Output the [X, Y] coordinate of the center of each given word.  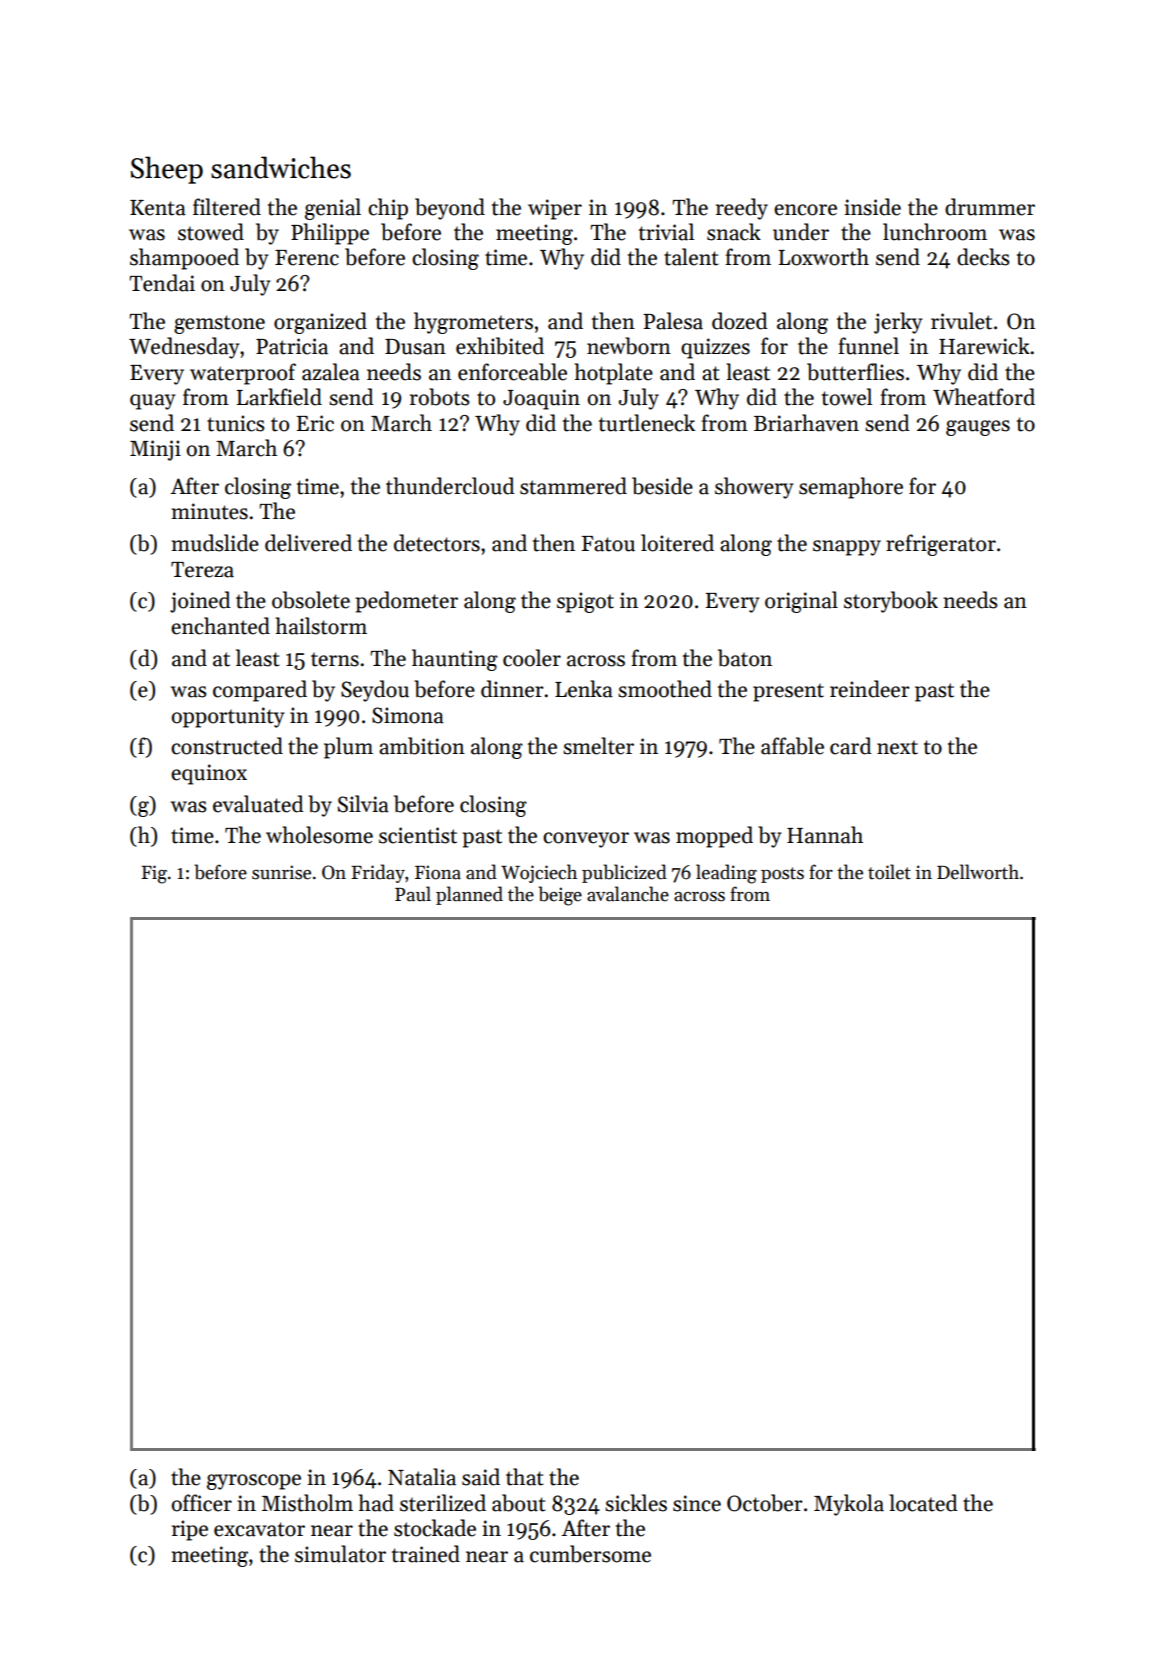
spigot [585, 602]
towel [847, 397]
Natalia [422, 1477]
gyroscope [254, 1482]
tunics [236, 423]
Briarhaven [806, 423]
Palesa [673, 321]
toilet [889, 872]
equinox [209, 774]
